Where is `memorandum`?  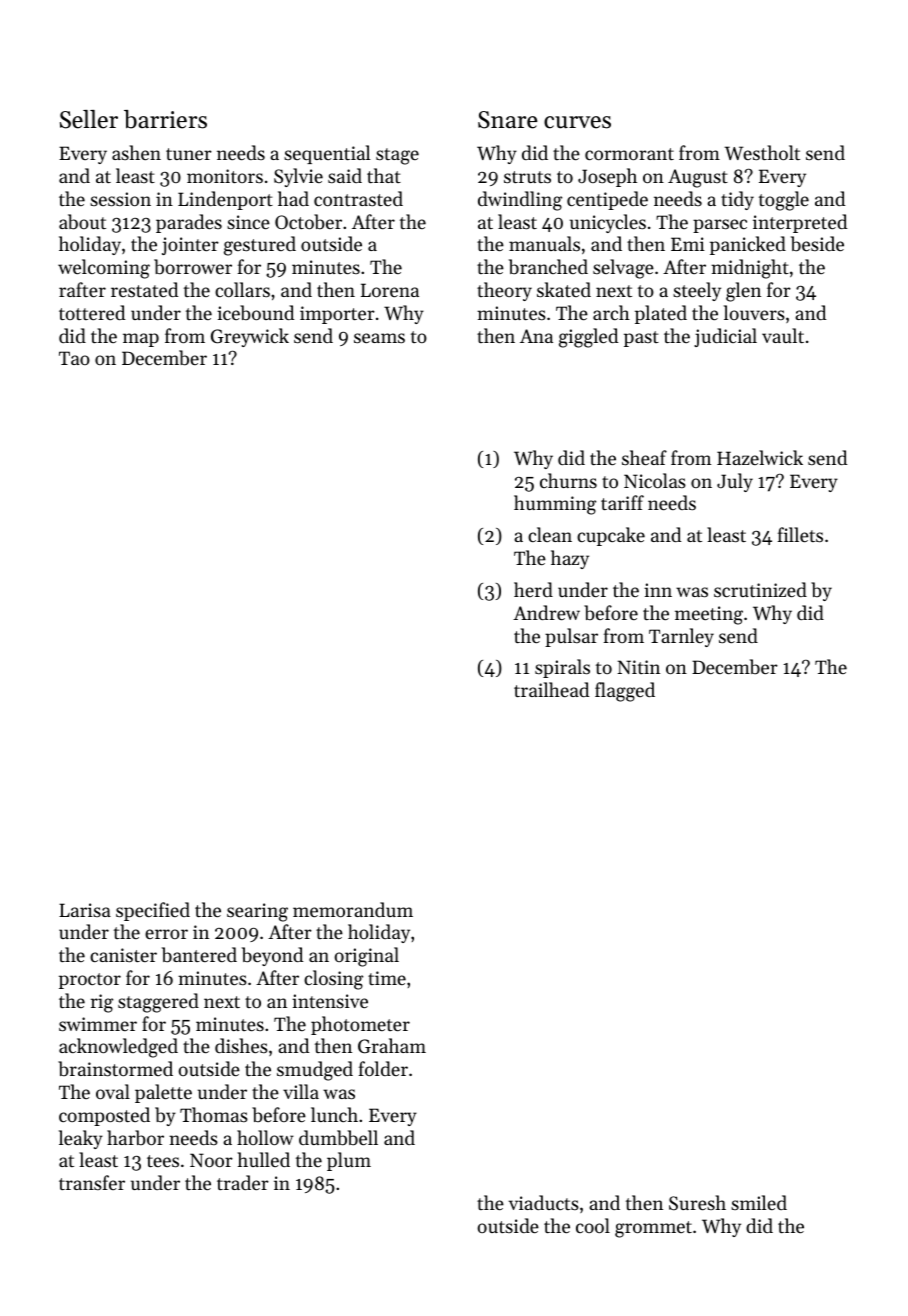 memorandum is located at coordinates (353, 909).
